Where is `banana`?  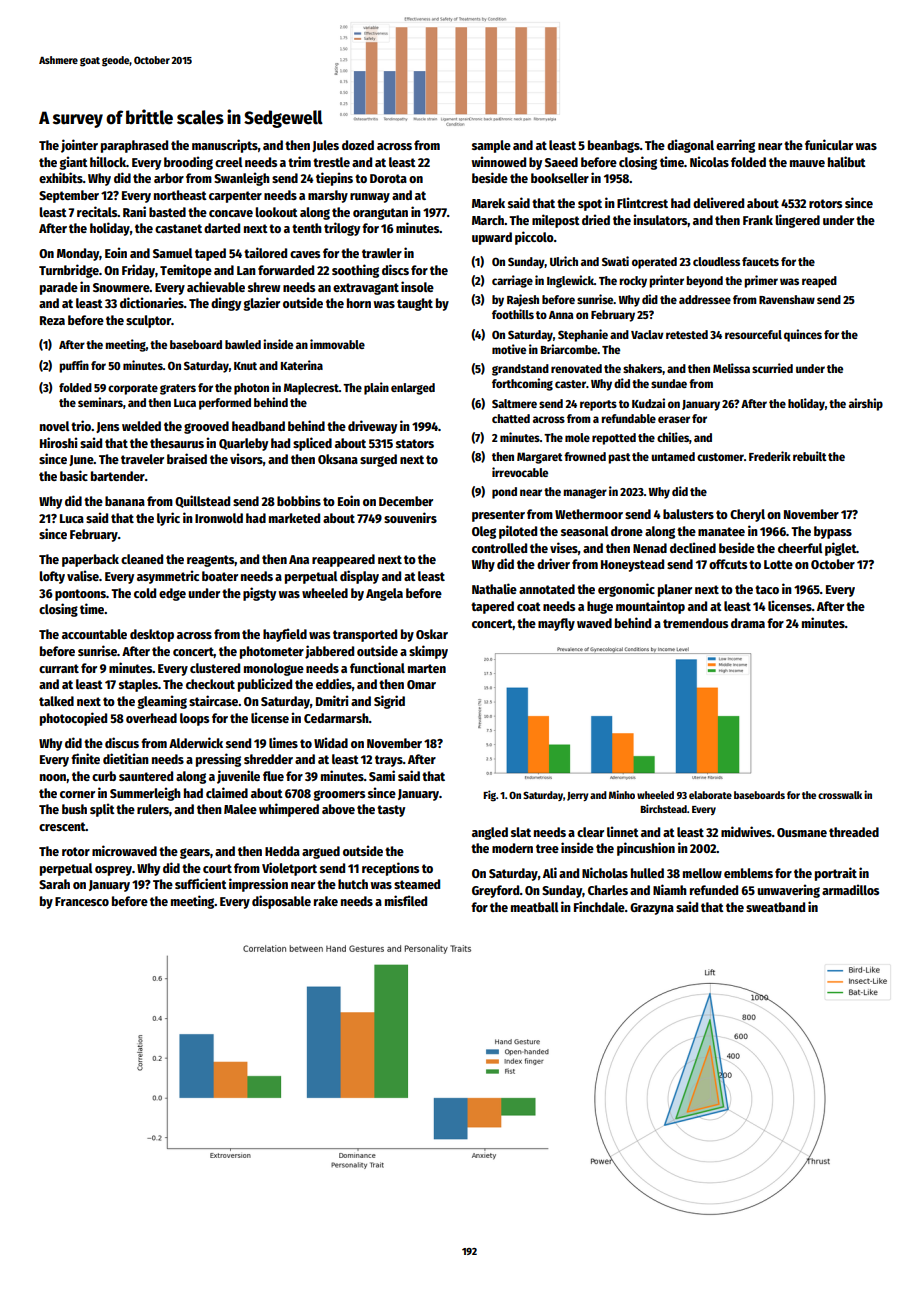 banana is located at coordinates (125, 501).
